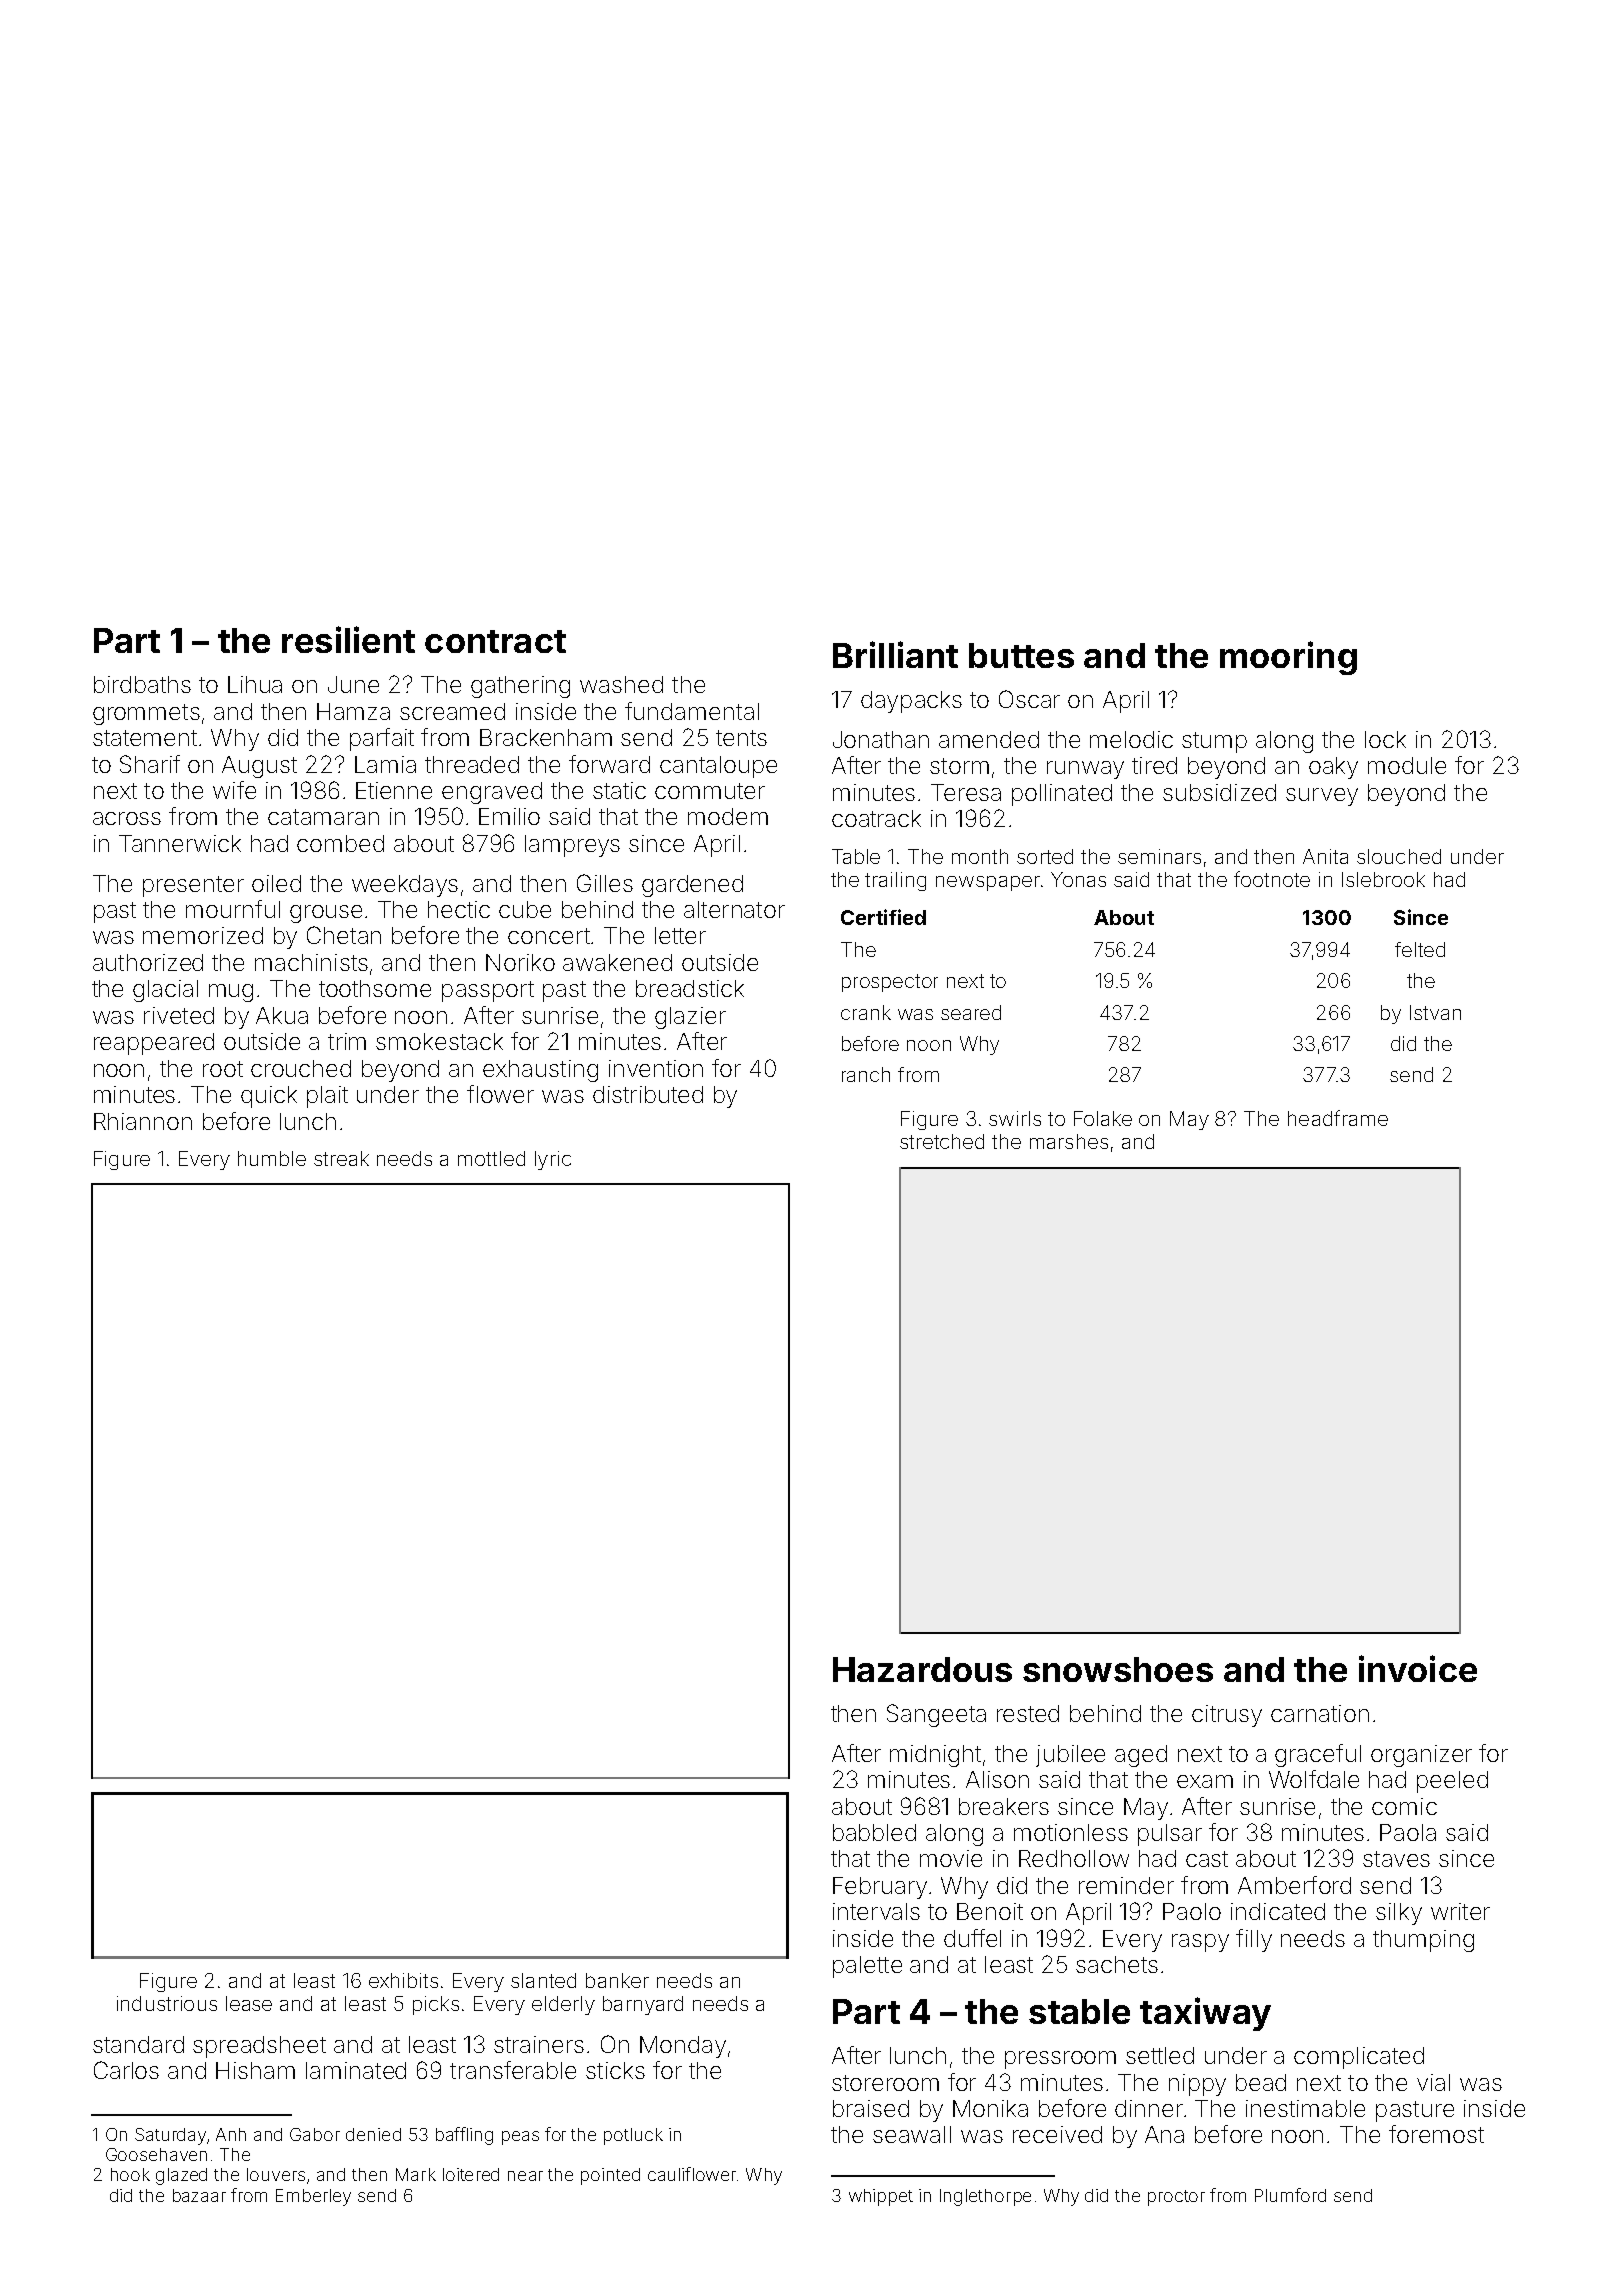  Describe the element at coordinates (881, 2197) in the screenshot. I see `whippet` at that location.
